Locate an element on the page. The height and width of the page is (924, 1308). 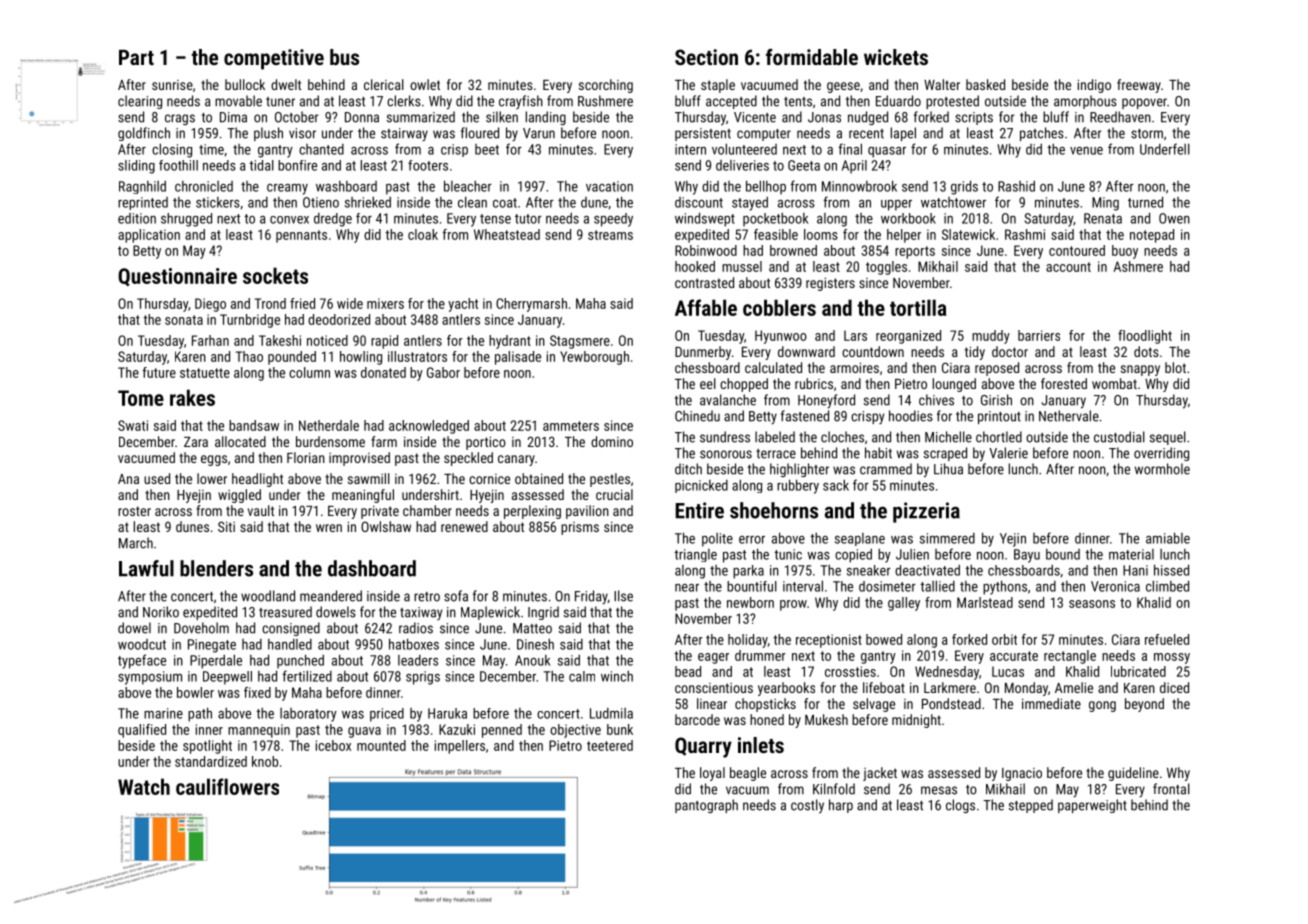
sliding is located at coordinates (136, 167).
